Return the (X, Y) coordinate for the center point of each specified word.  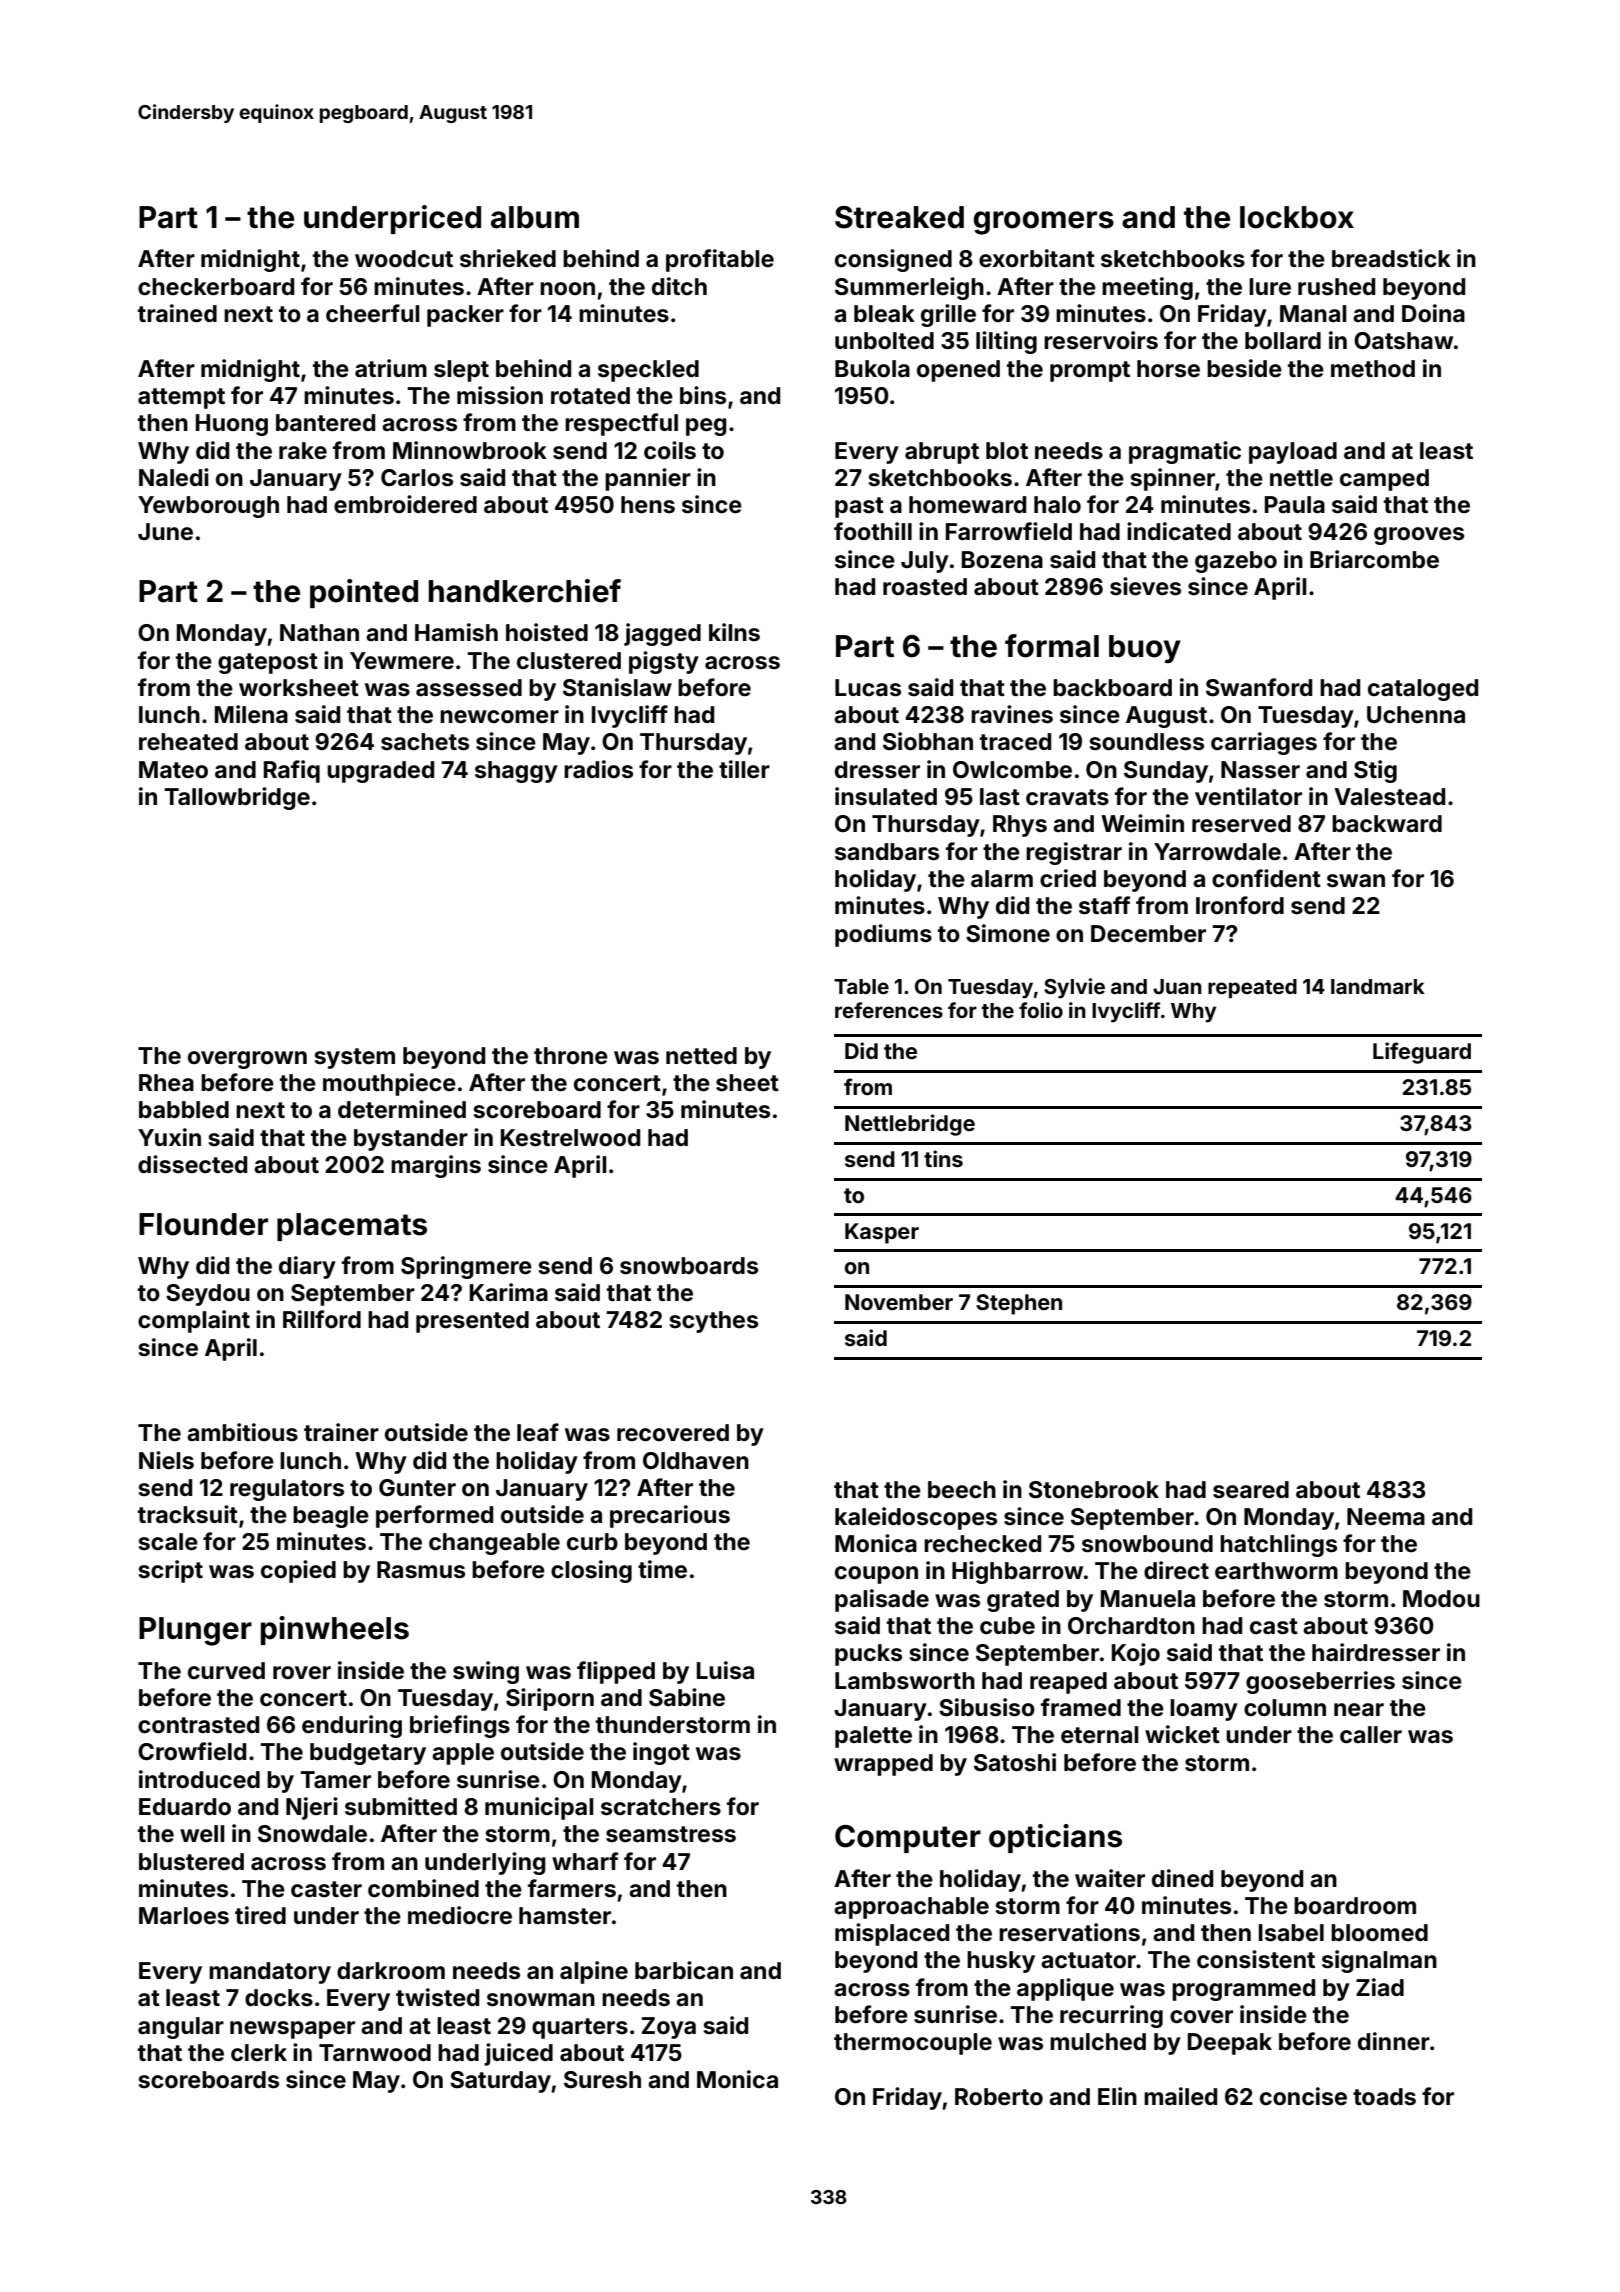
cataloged (1423, 690)
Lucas (868, 688)
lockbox (1297, 217)
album (535, 217)
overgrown (247, 1060)
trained (177, 313)
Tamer (335, 1779)
